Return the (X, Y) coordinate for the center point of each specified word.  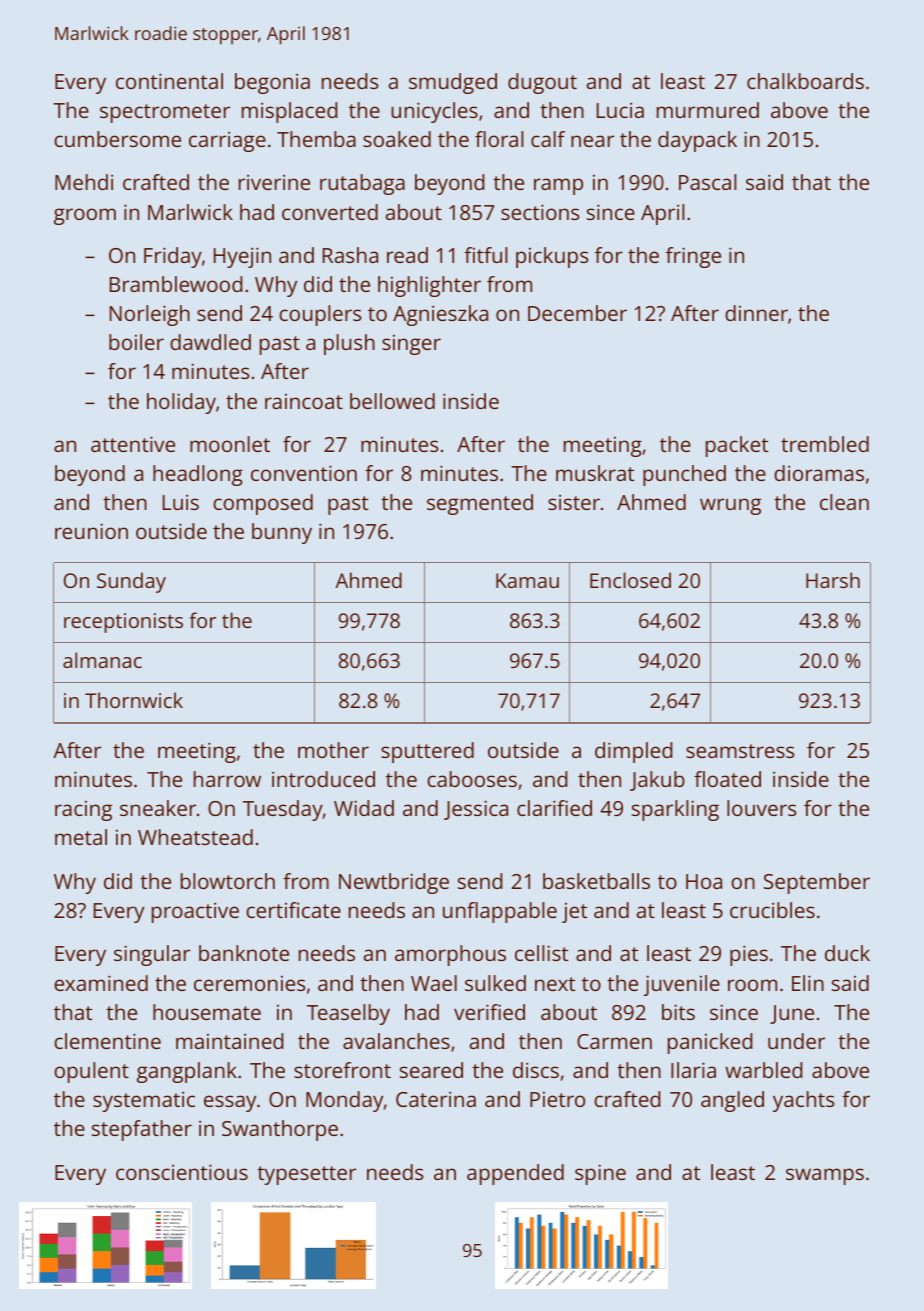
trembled (825, 444)
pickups (552, 257)
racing (83, 811)
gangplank (187, 1072)
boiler (136, 342)
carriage (227, 141)
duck (847, 953)
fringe (693, 257)
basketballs (596, 881)
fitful (485, 255)
